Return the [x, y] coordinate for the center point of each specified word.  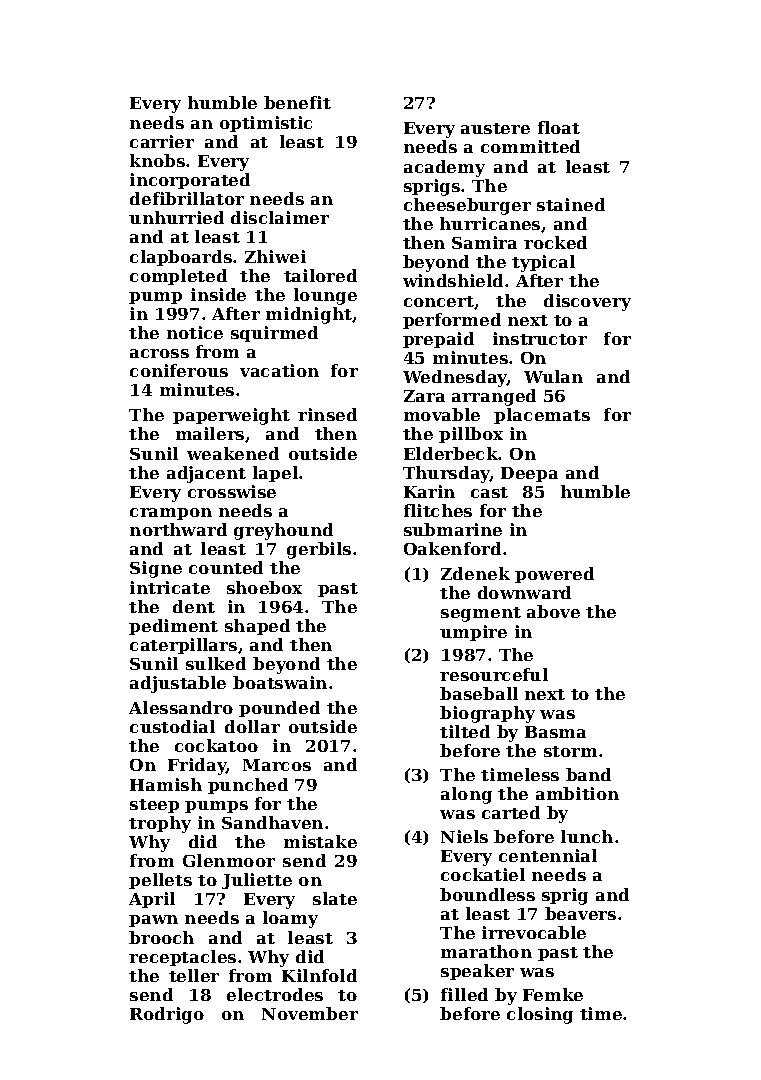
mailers [210, 433]
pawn [153, 921]
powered [554, 575]
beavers [580, 913]
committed [530, 146]
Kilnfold [319, 975]
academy [444, 168]
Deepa [529, 474]
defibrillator [187, 198]
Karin [429, 491]
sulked [216, 663]
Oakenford [452, 548]
